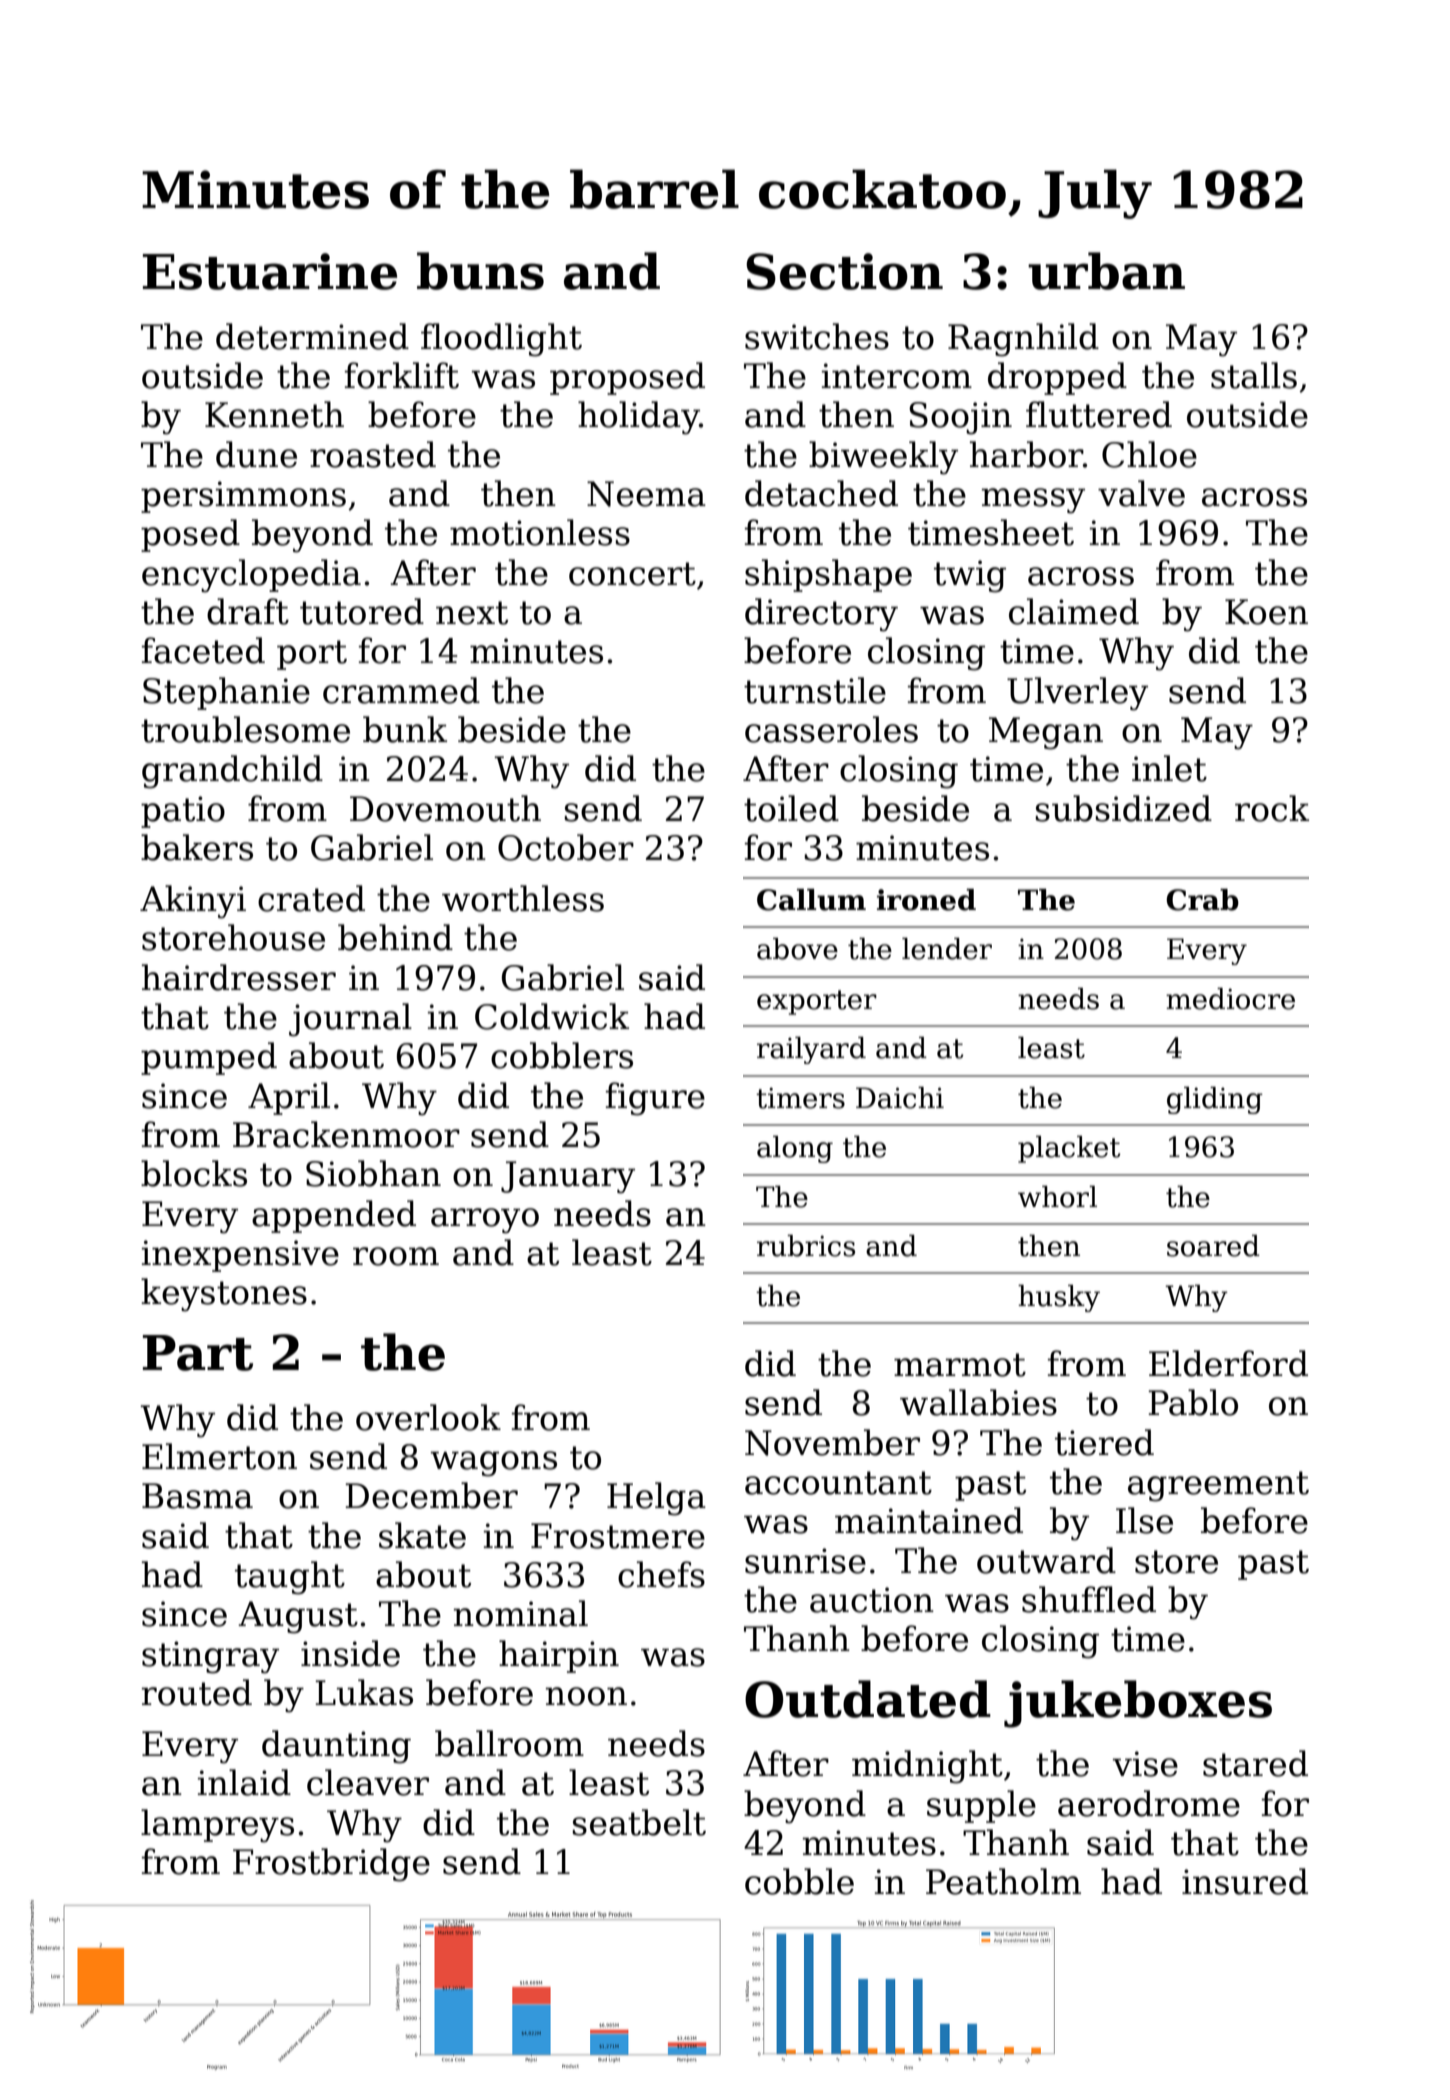 Image resolution: width=1450 pixels, height=2100 pixels. What do you see at coordinates (1057, 1197) in the screenshot?
I see `whorl` at bounding box center [1057, 1197].
